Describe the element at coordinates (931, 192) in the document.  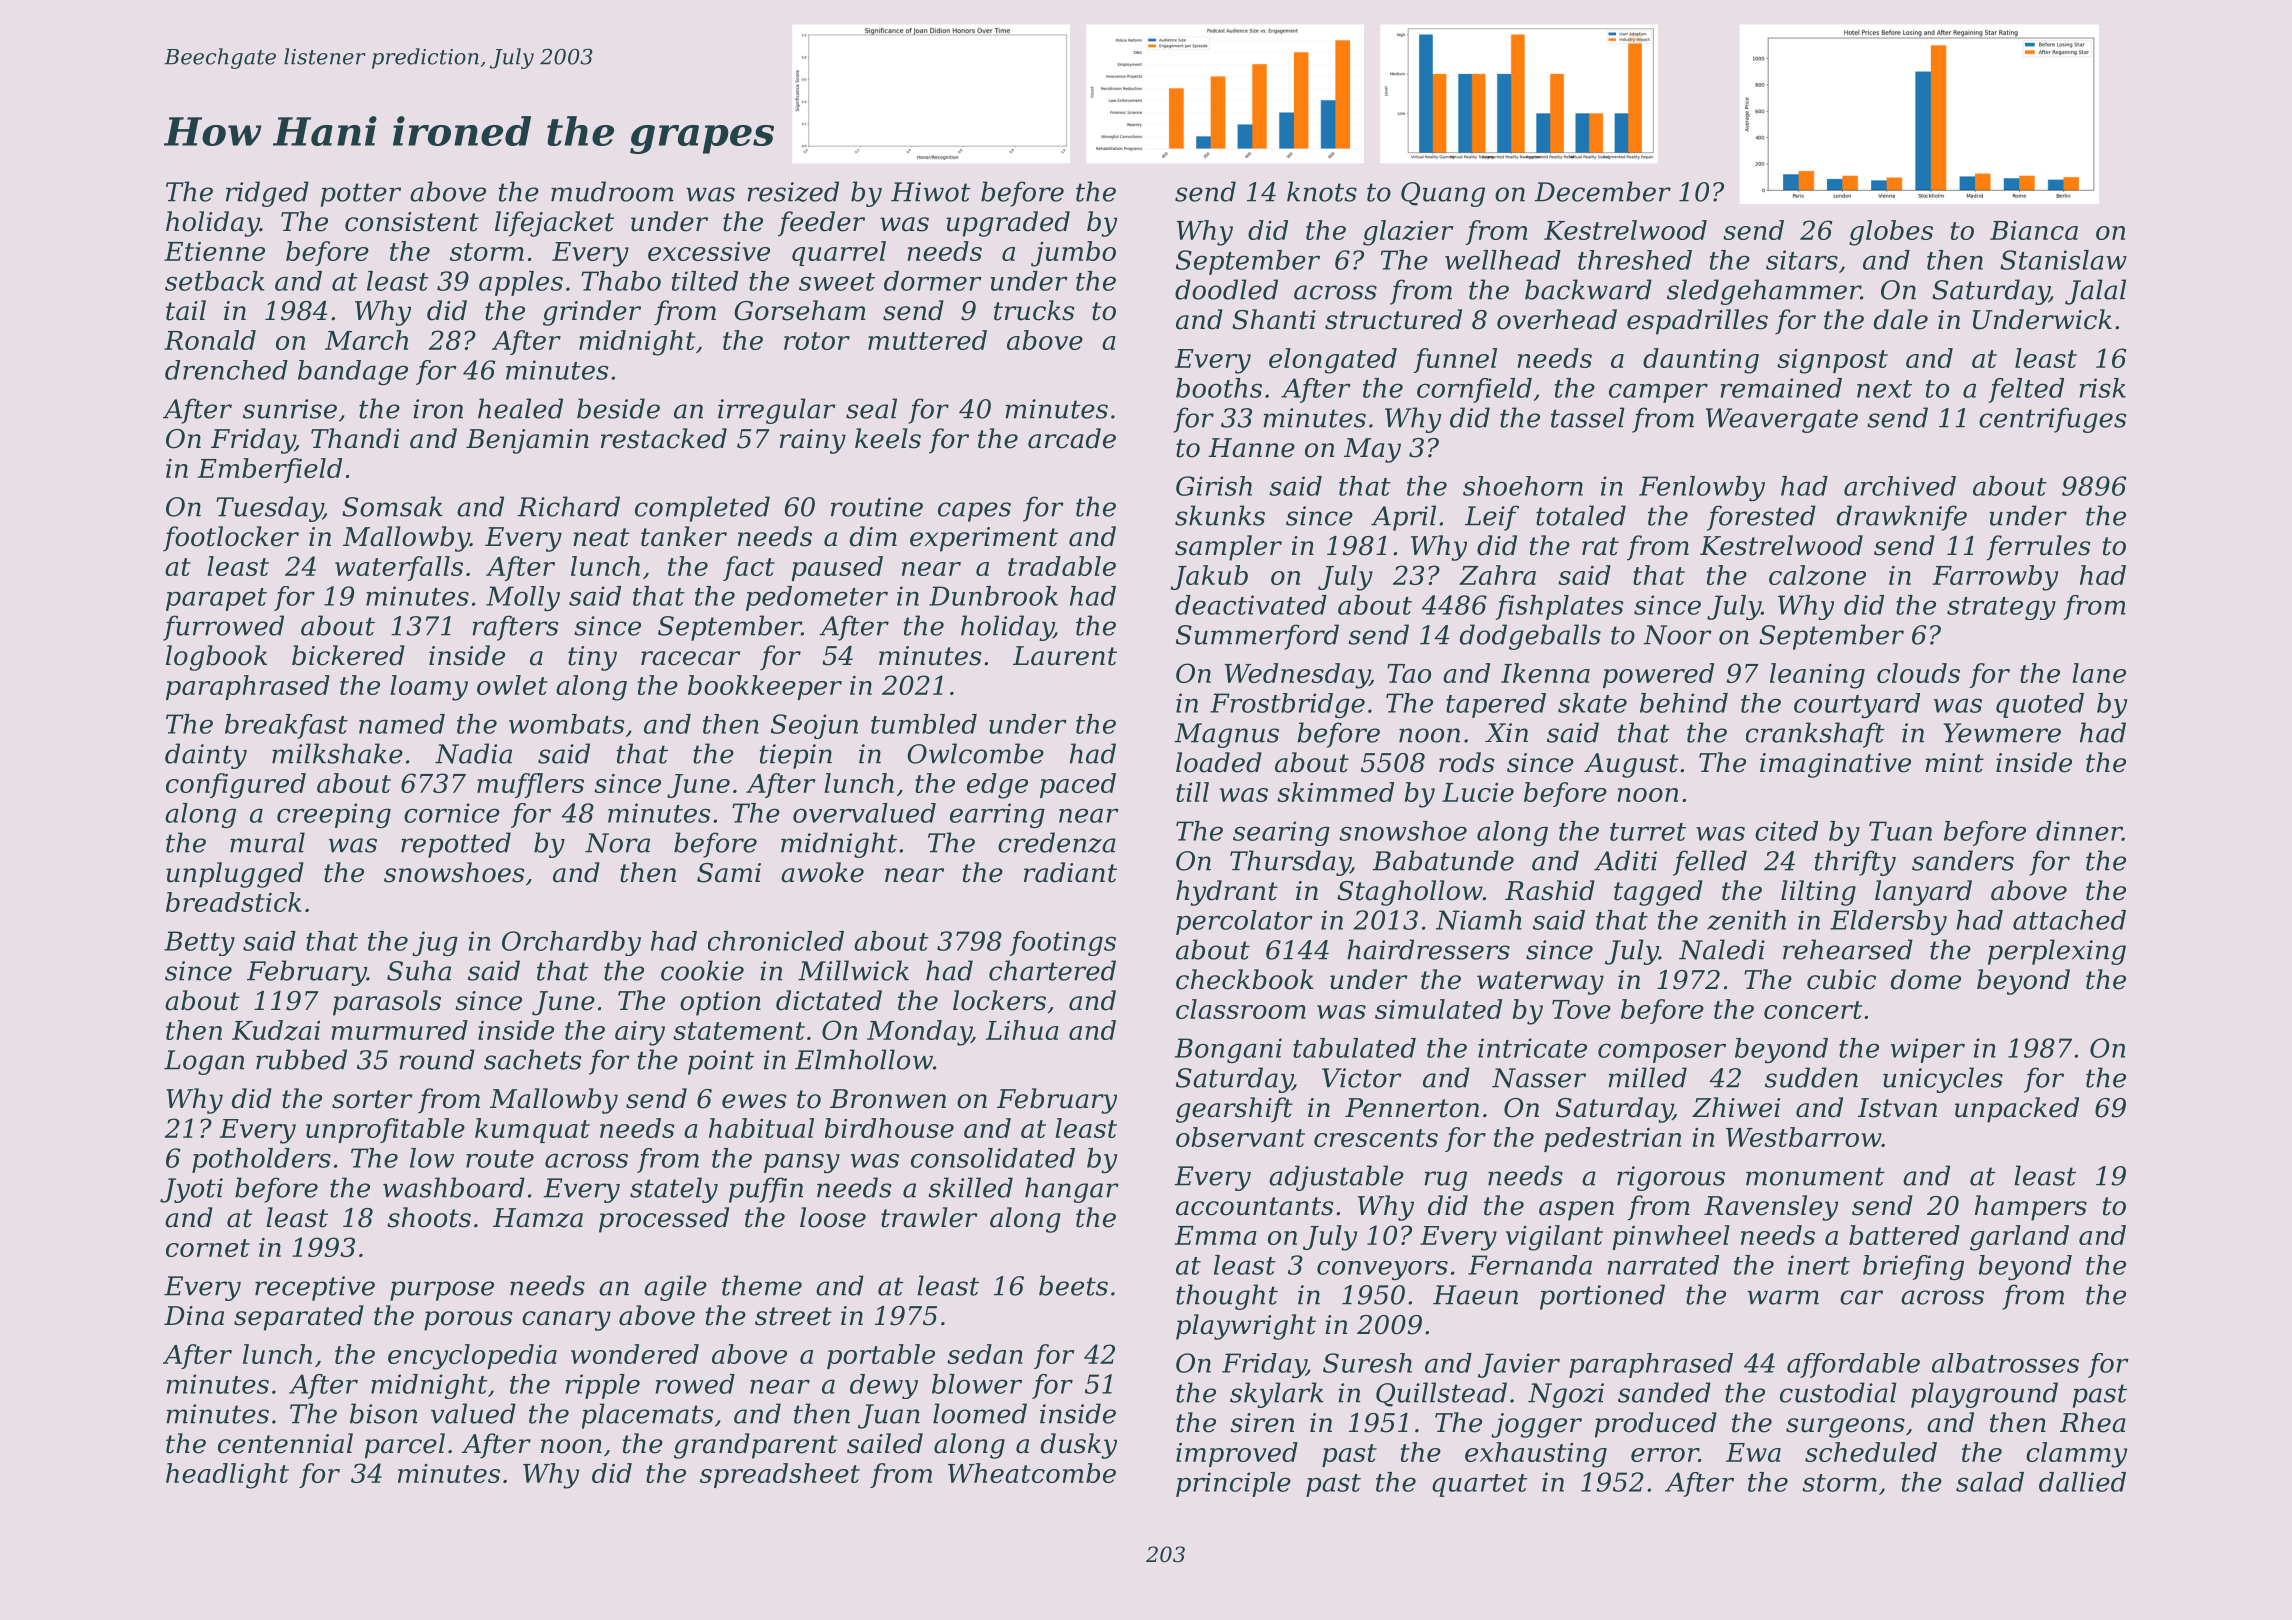
I see `Hiwot` at that location.
